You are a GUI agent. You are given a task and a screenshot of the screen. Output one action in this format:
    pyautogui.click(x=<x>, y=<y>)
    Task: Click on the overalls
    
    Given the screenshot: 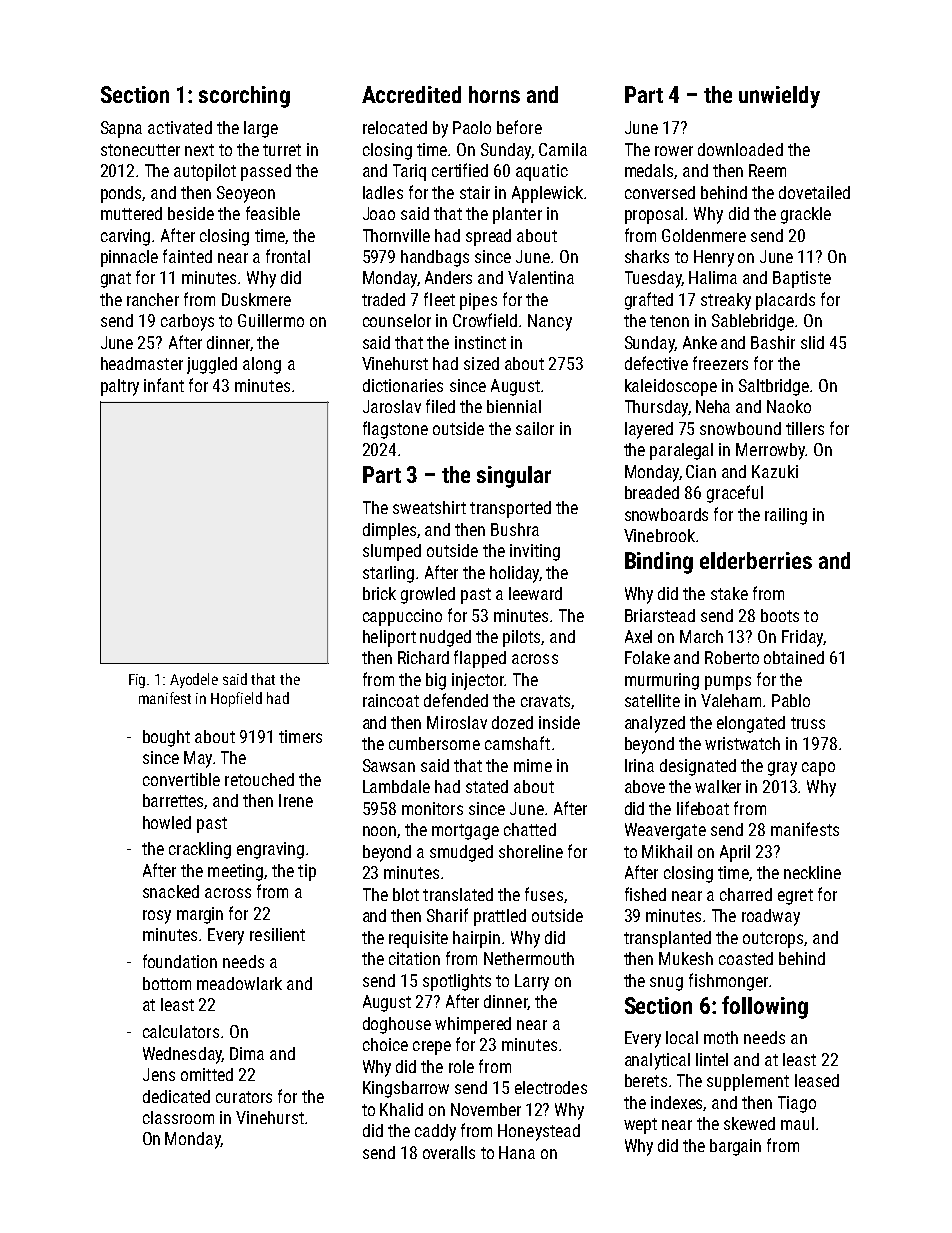 What is the action you would take?
    pyautogui.click(x=449, y=1152)
